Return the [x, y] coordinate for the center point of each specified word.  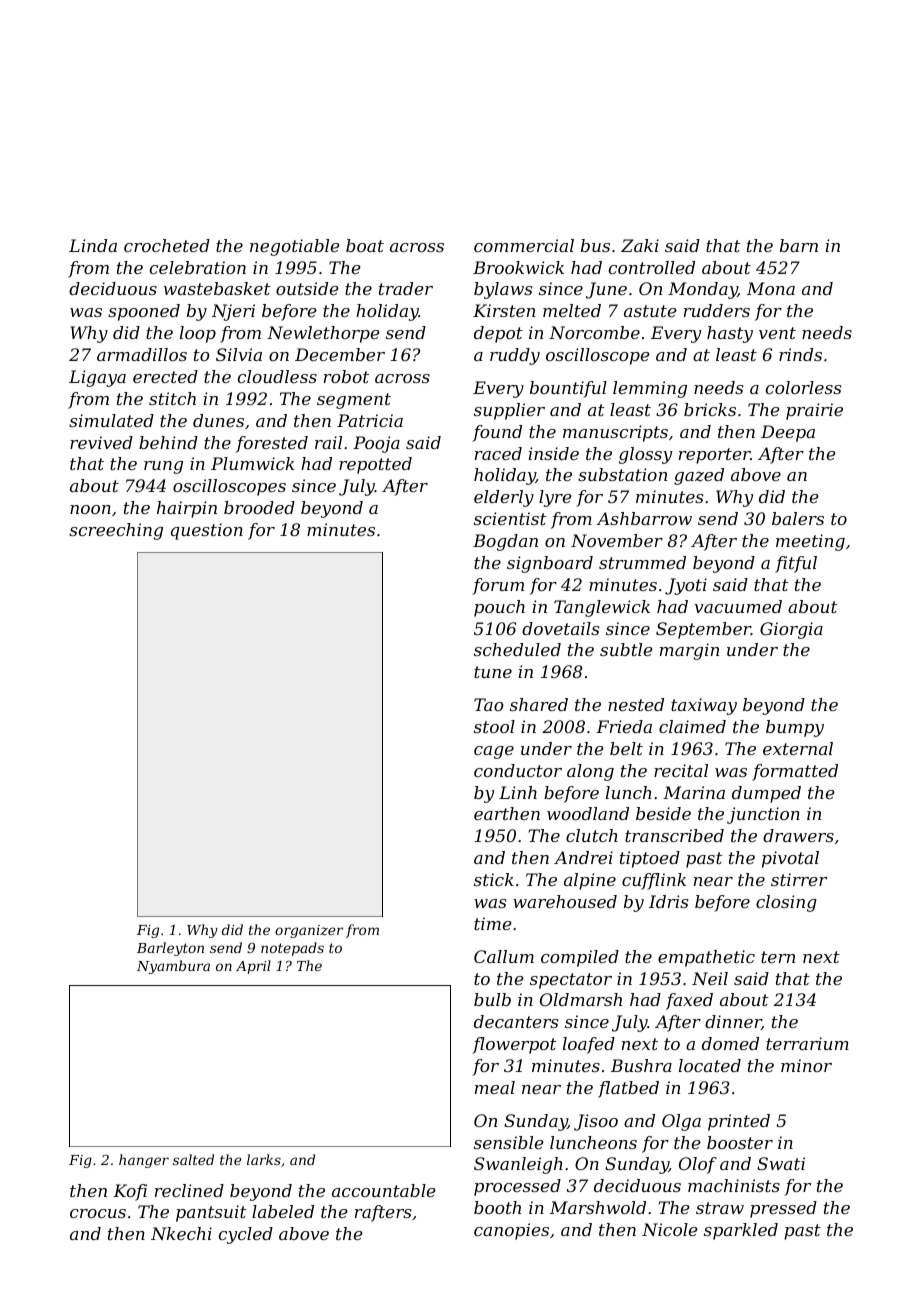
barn [799, 245]
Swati [781, 1163]
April [253, 967]
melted [572, 310]
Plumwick [253, 463]
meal [495, 1087]
